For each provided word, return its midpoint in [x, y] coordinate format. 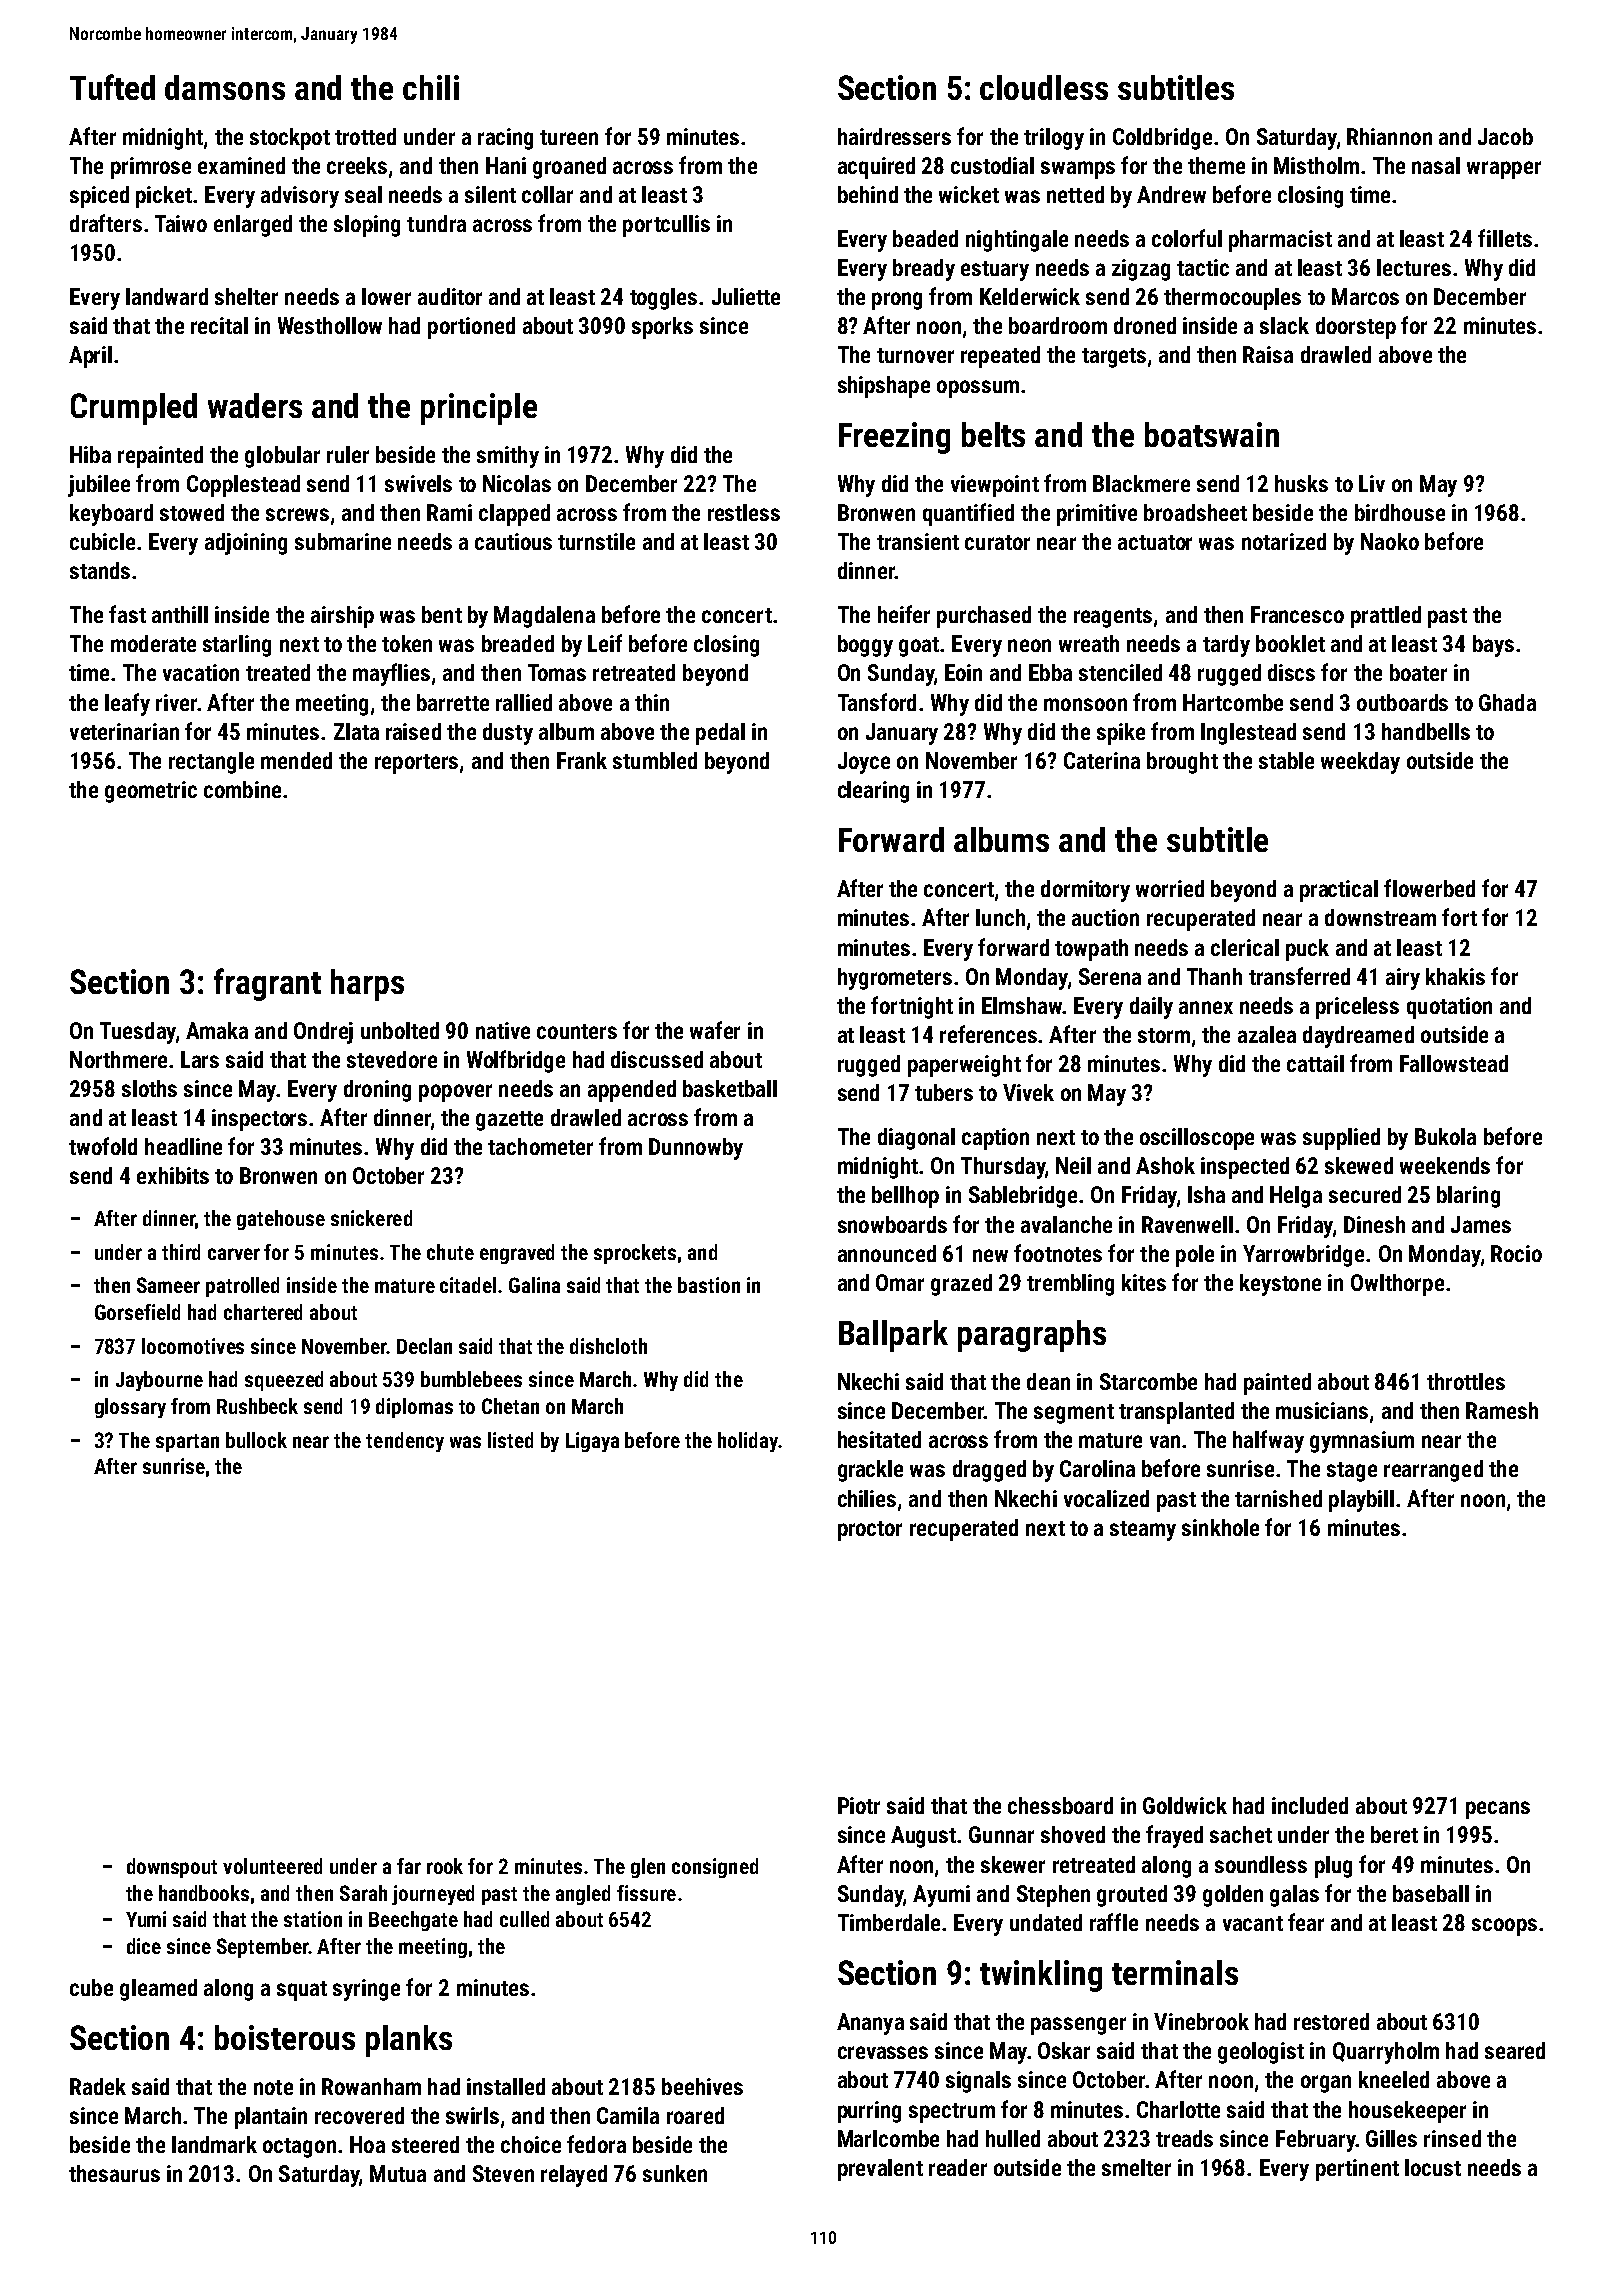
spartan [187, 1443]
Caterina [1102, 760]
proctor [870, 1531]
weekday [1360, 763]
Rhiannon [1389, 136]
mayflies [391, 674]
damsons [225, 87]
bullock [256, 1440]
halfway [1268, 1441]
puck [1307, 950]
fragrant [267, 984]
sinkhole [1220, 1527]
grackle [870, 1471]
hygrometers [895, 979]
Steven [503, 2173]
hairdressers [894, 136]
